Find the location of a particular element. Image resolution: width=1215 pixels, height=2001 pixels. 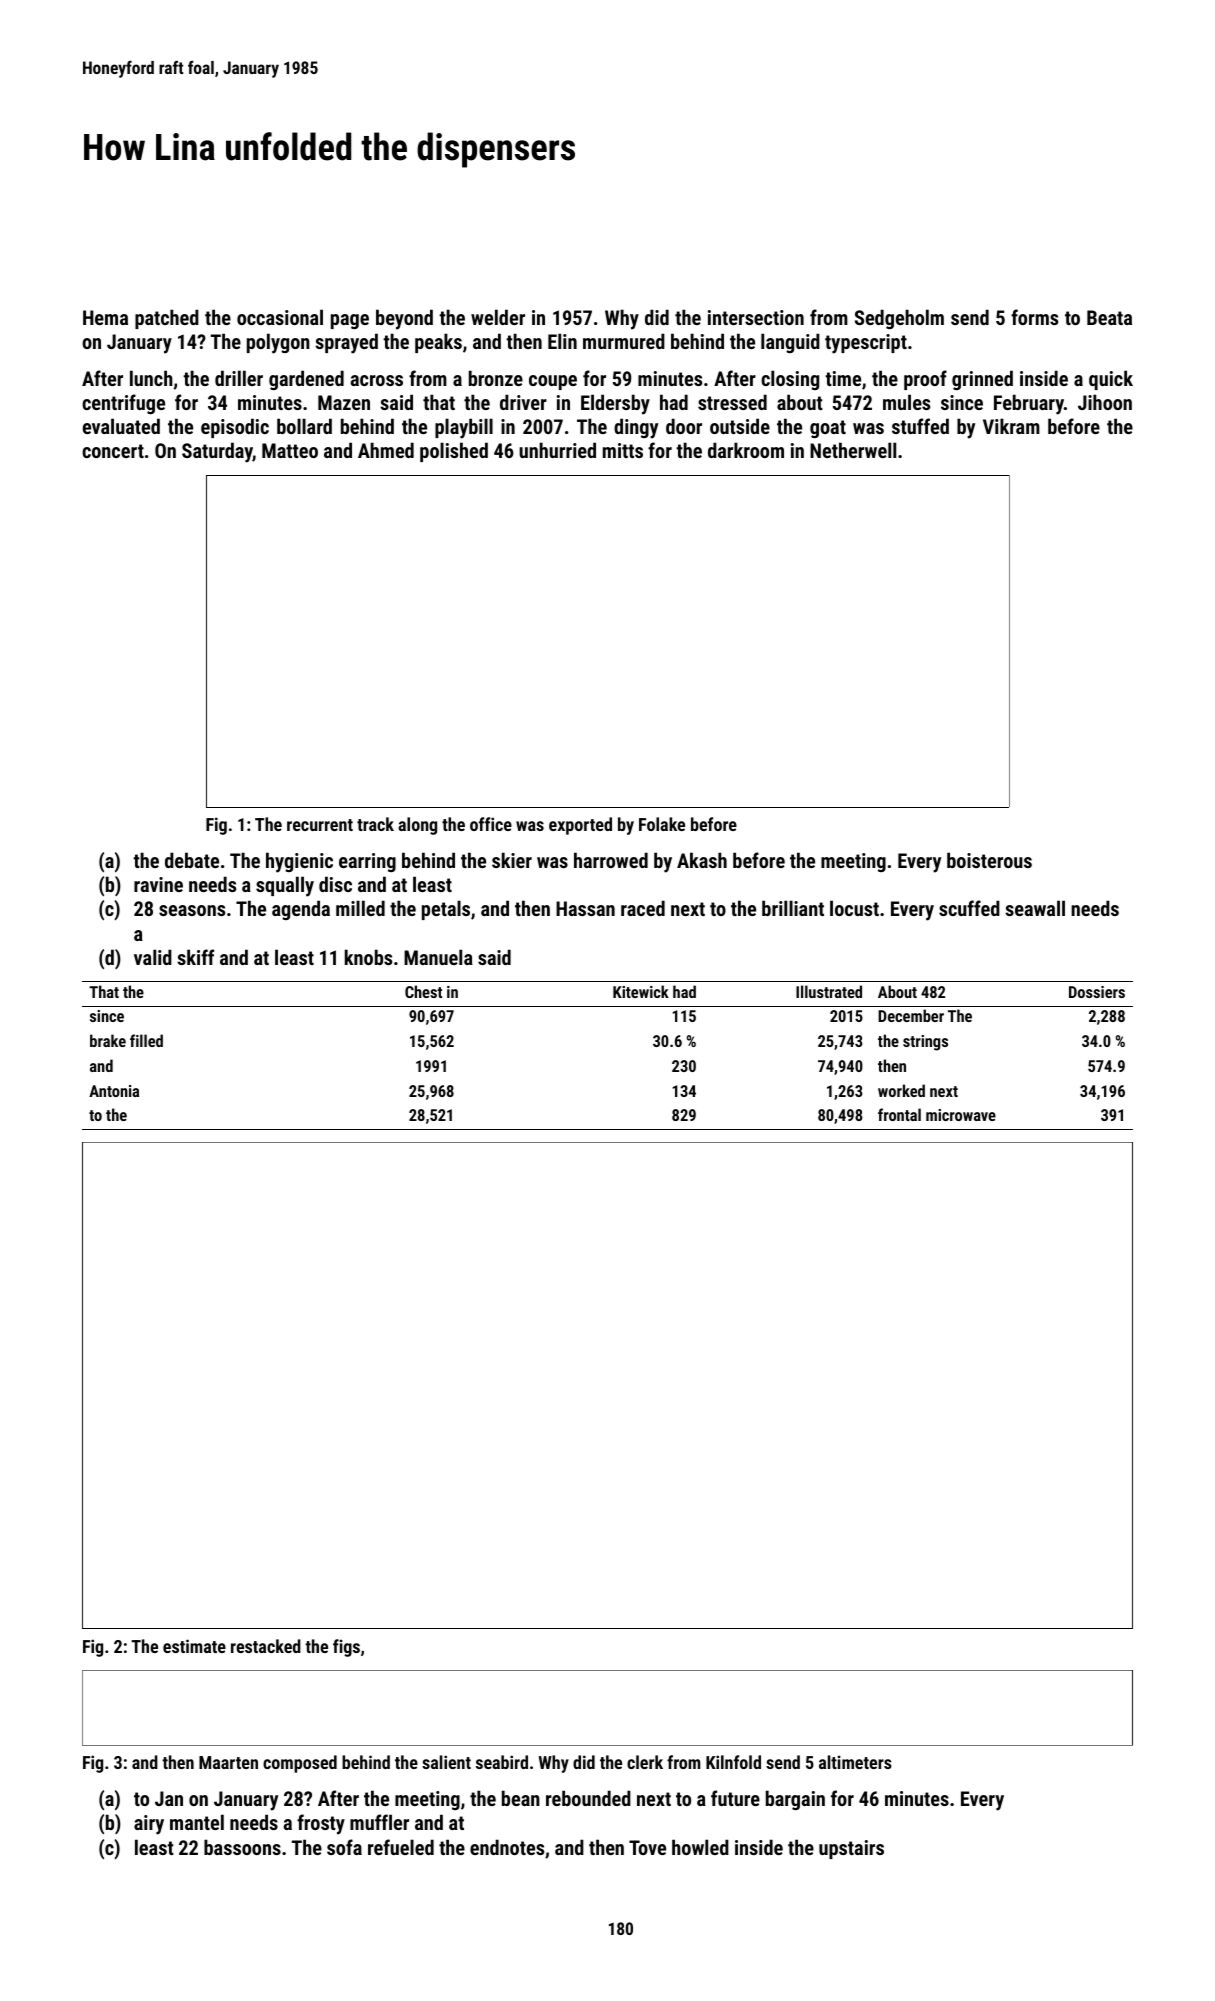

driller is located at coordinates (239, 378).
